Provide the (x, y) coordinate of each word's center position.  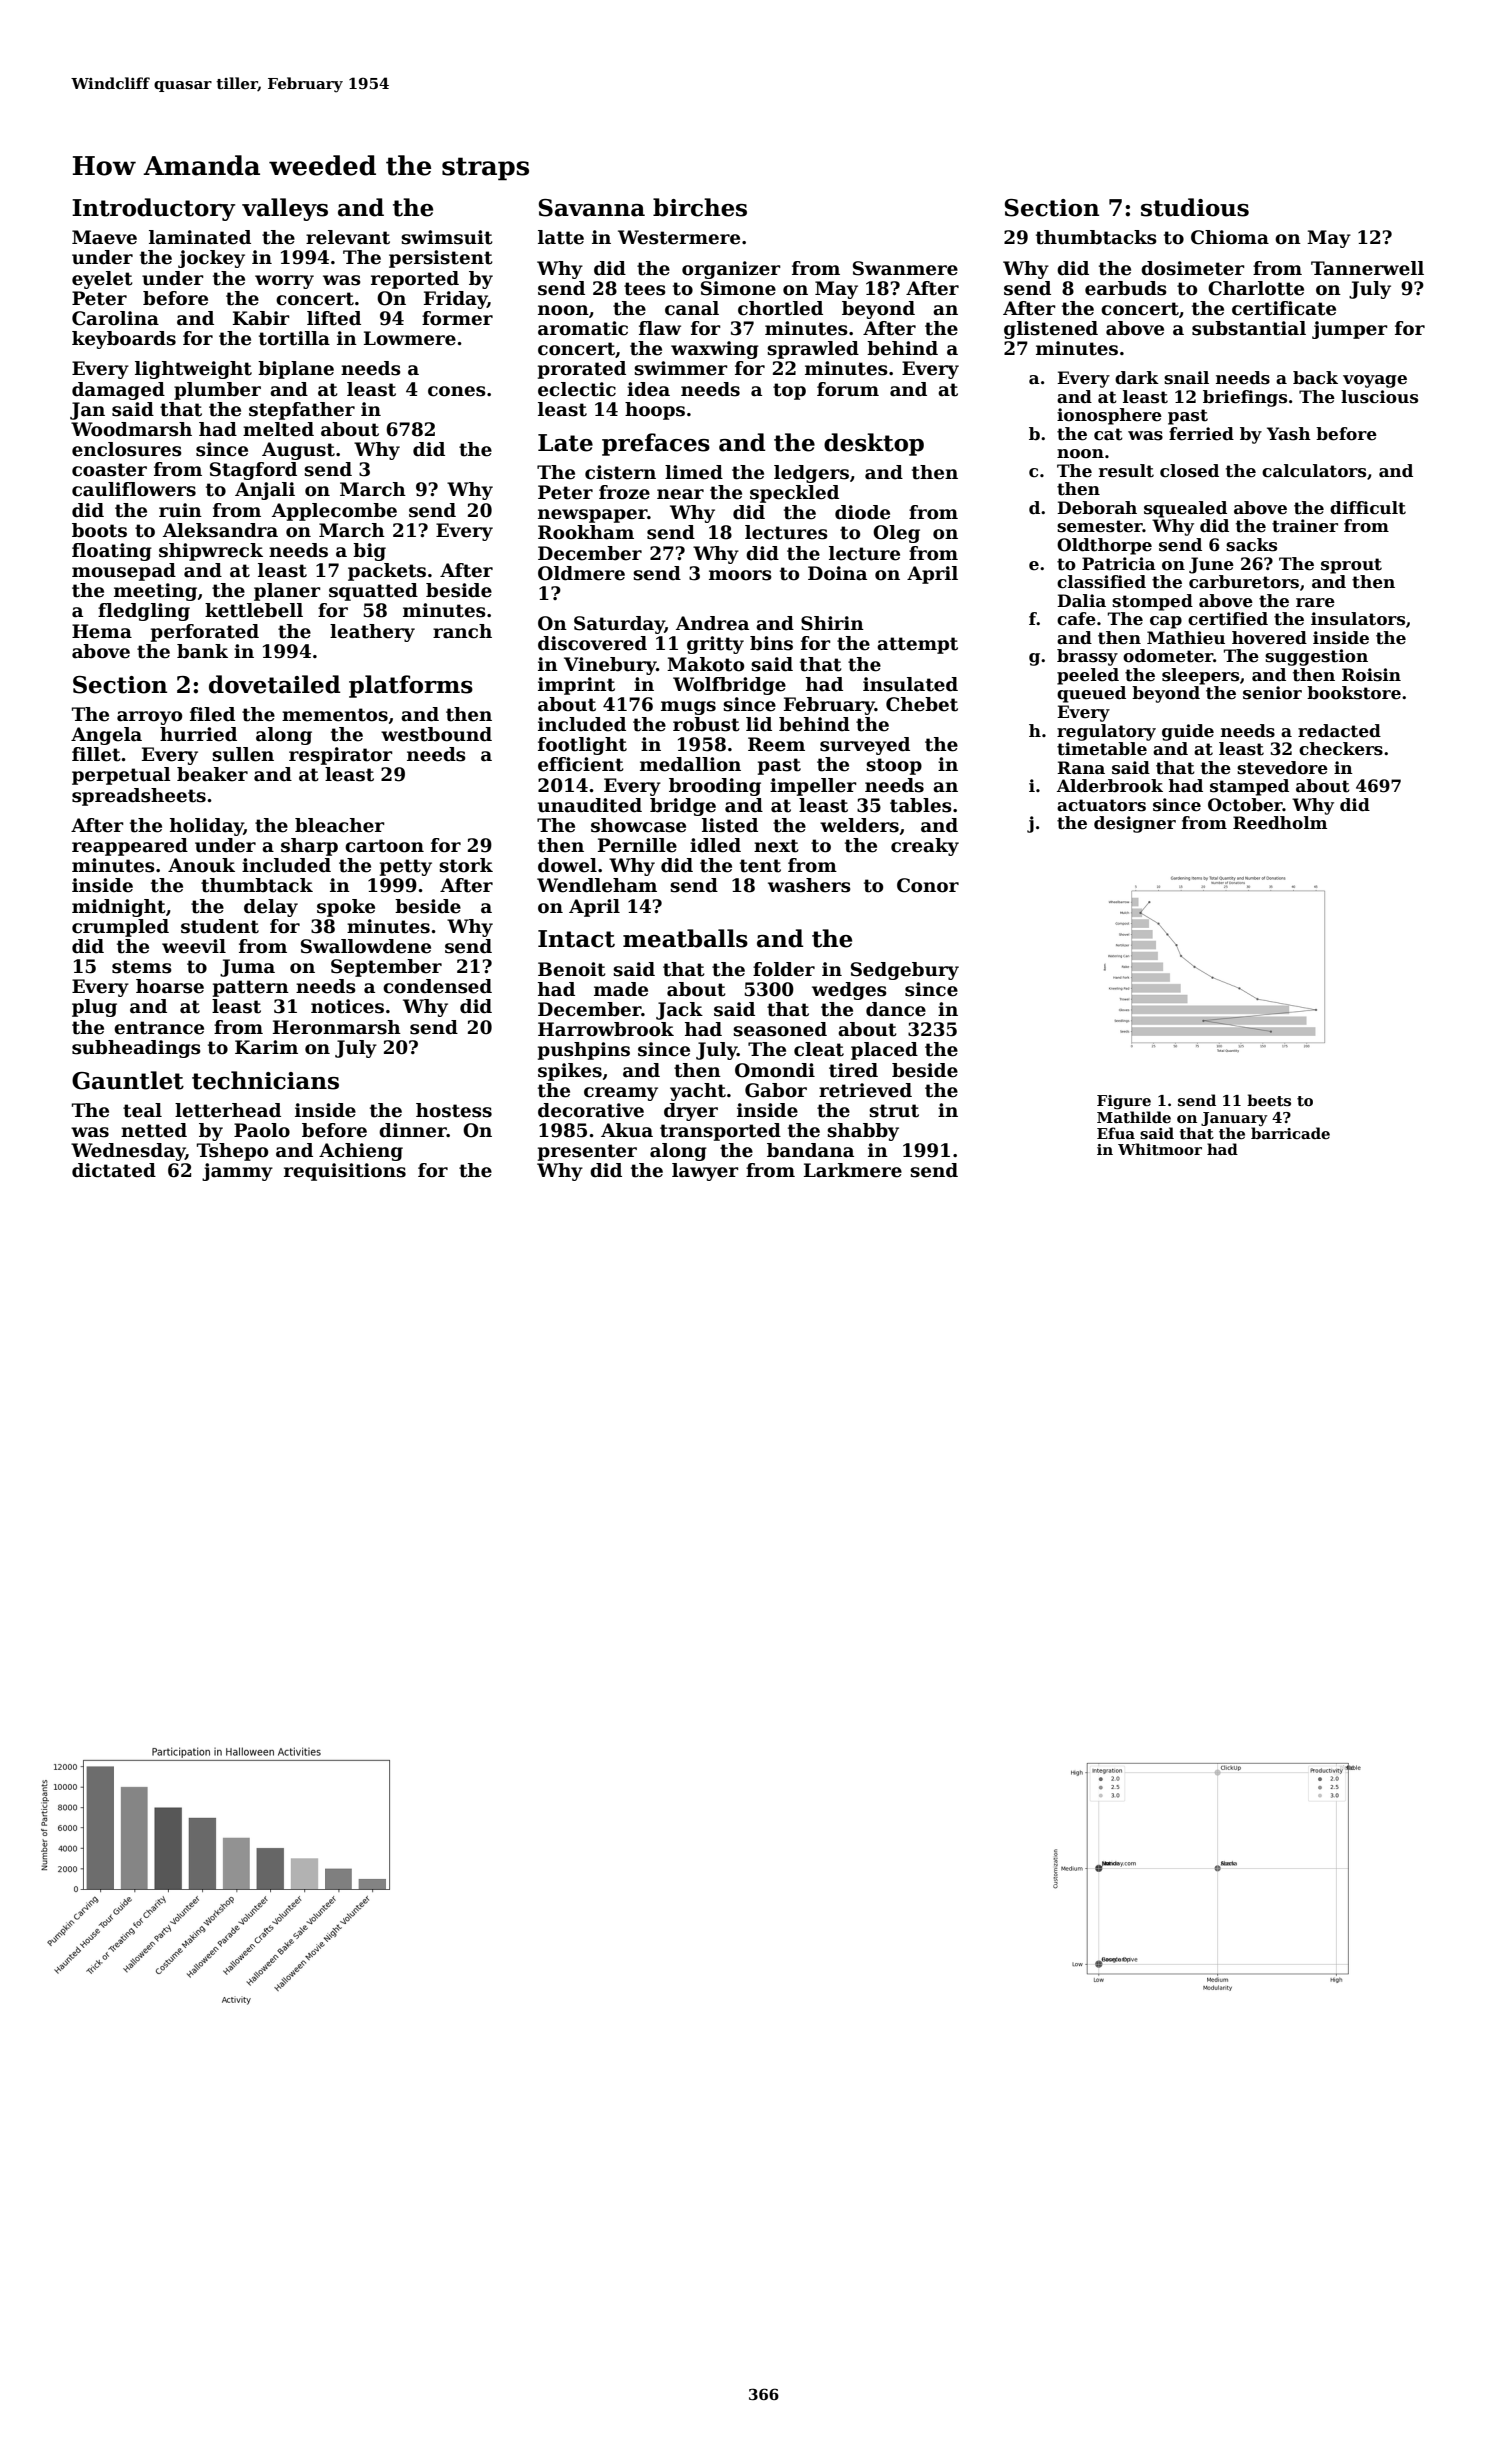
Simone (738, 288)
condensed (437, 986)
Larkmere (853, 1170)
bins (771, 643)
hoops (655, 411)
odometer (1168, 656)
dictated (114, 1170)
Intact (576, 939)
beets (1269, 1100)
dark (1137, 378)
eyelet (102, 280)
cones (457, 391)
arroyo (149, 718)
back (1315, 378)
